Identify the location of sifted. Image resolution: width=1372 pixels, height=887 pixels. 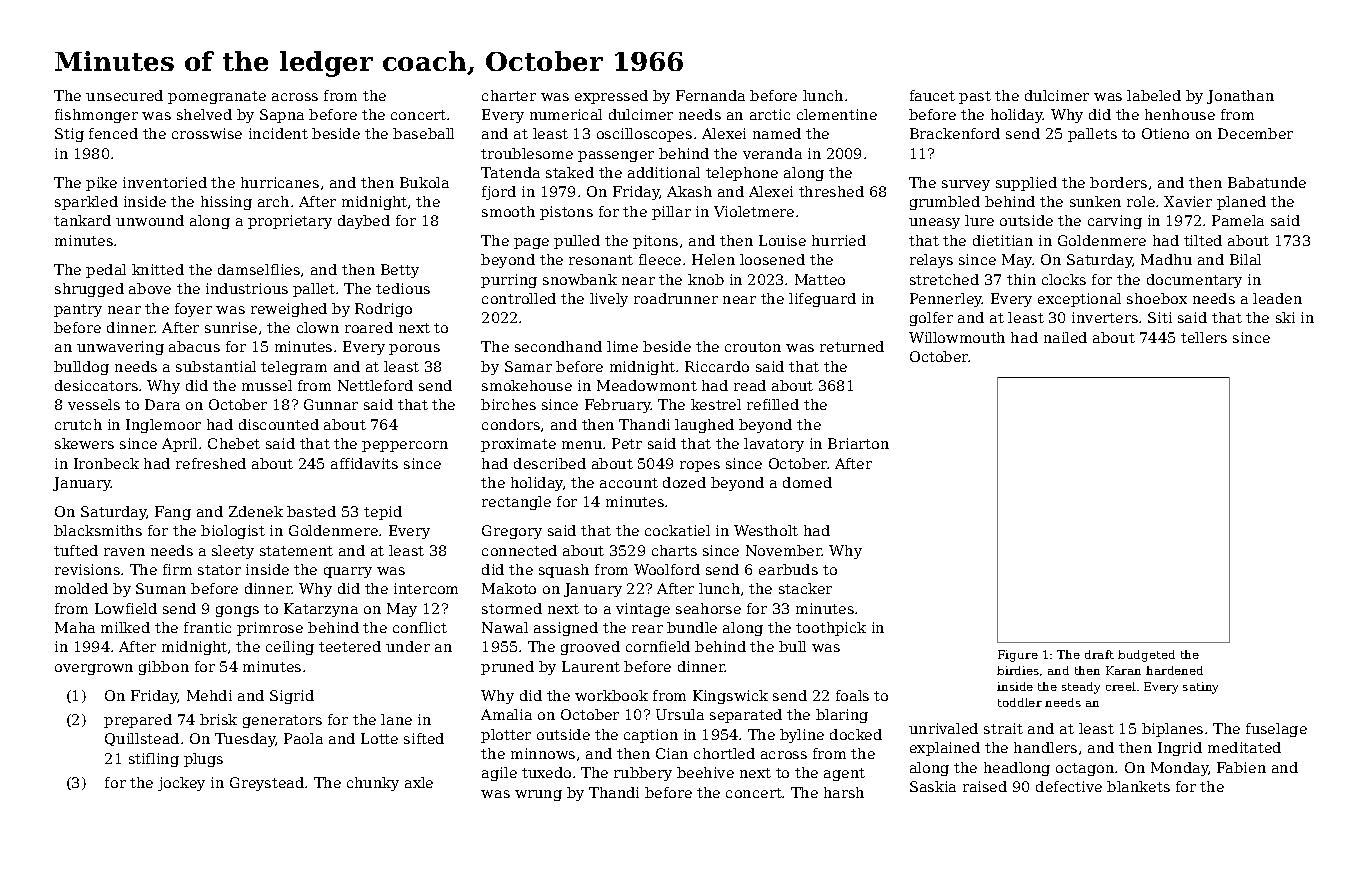
(424, 738).
